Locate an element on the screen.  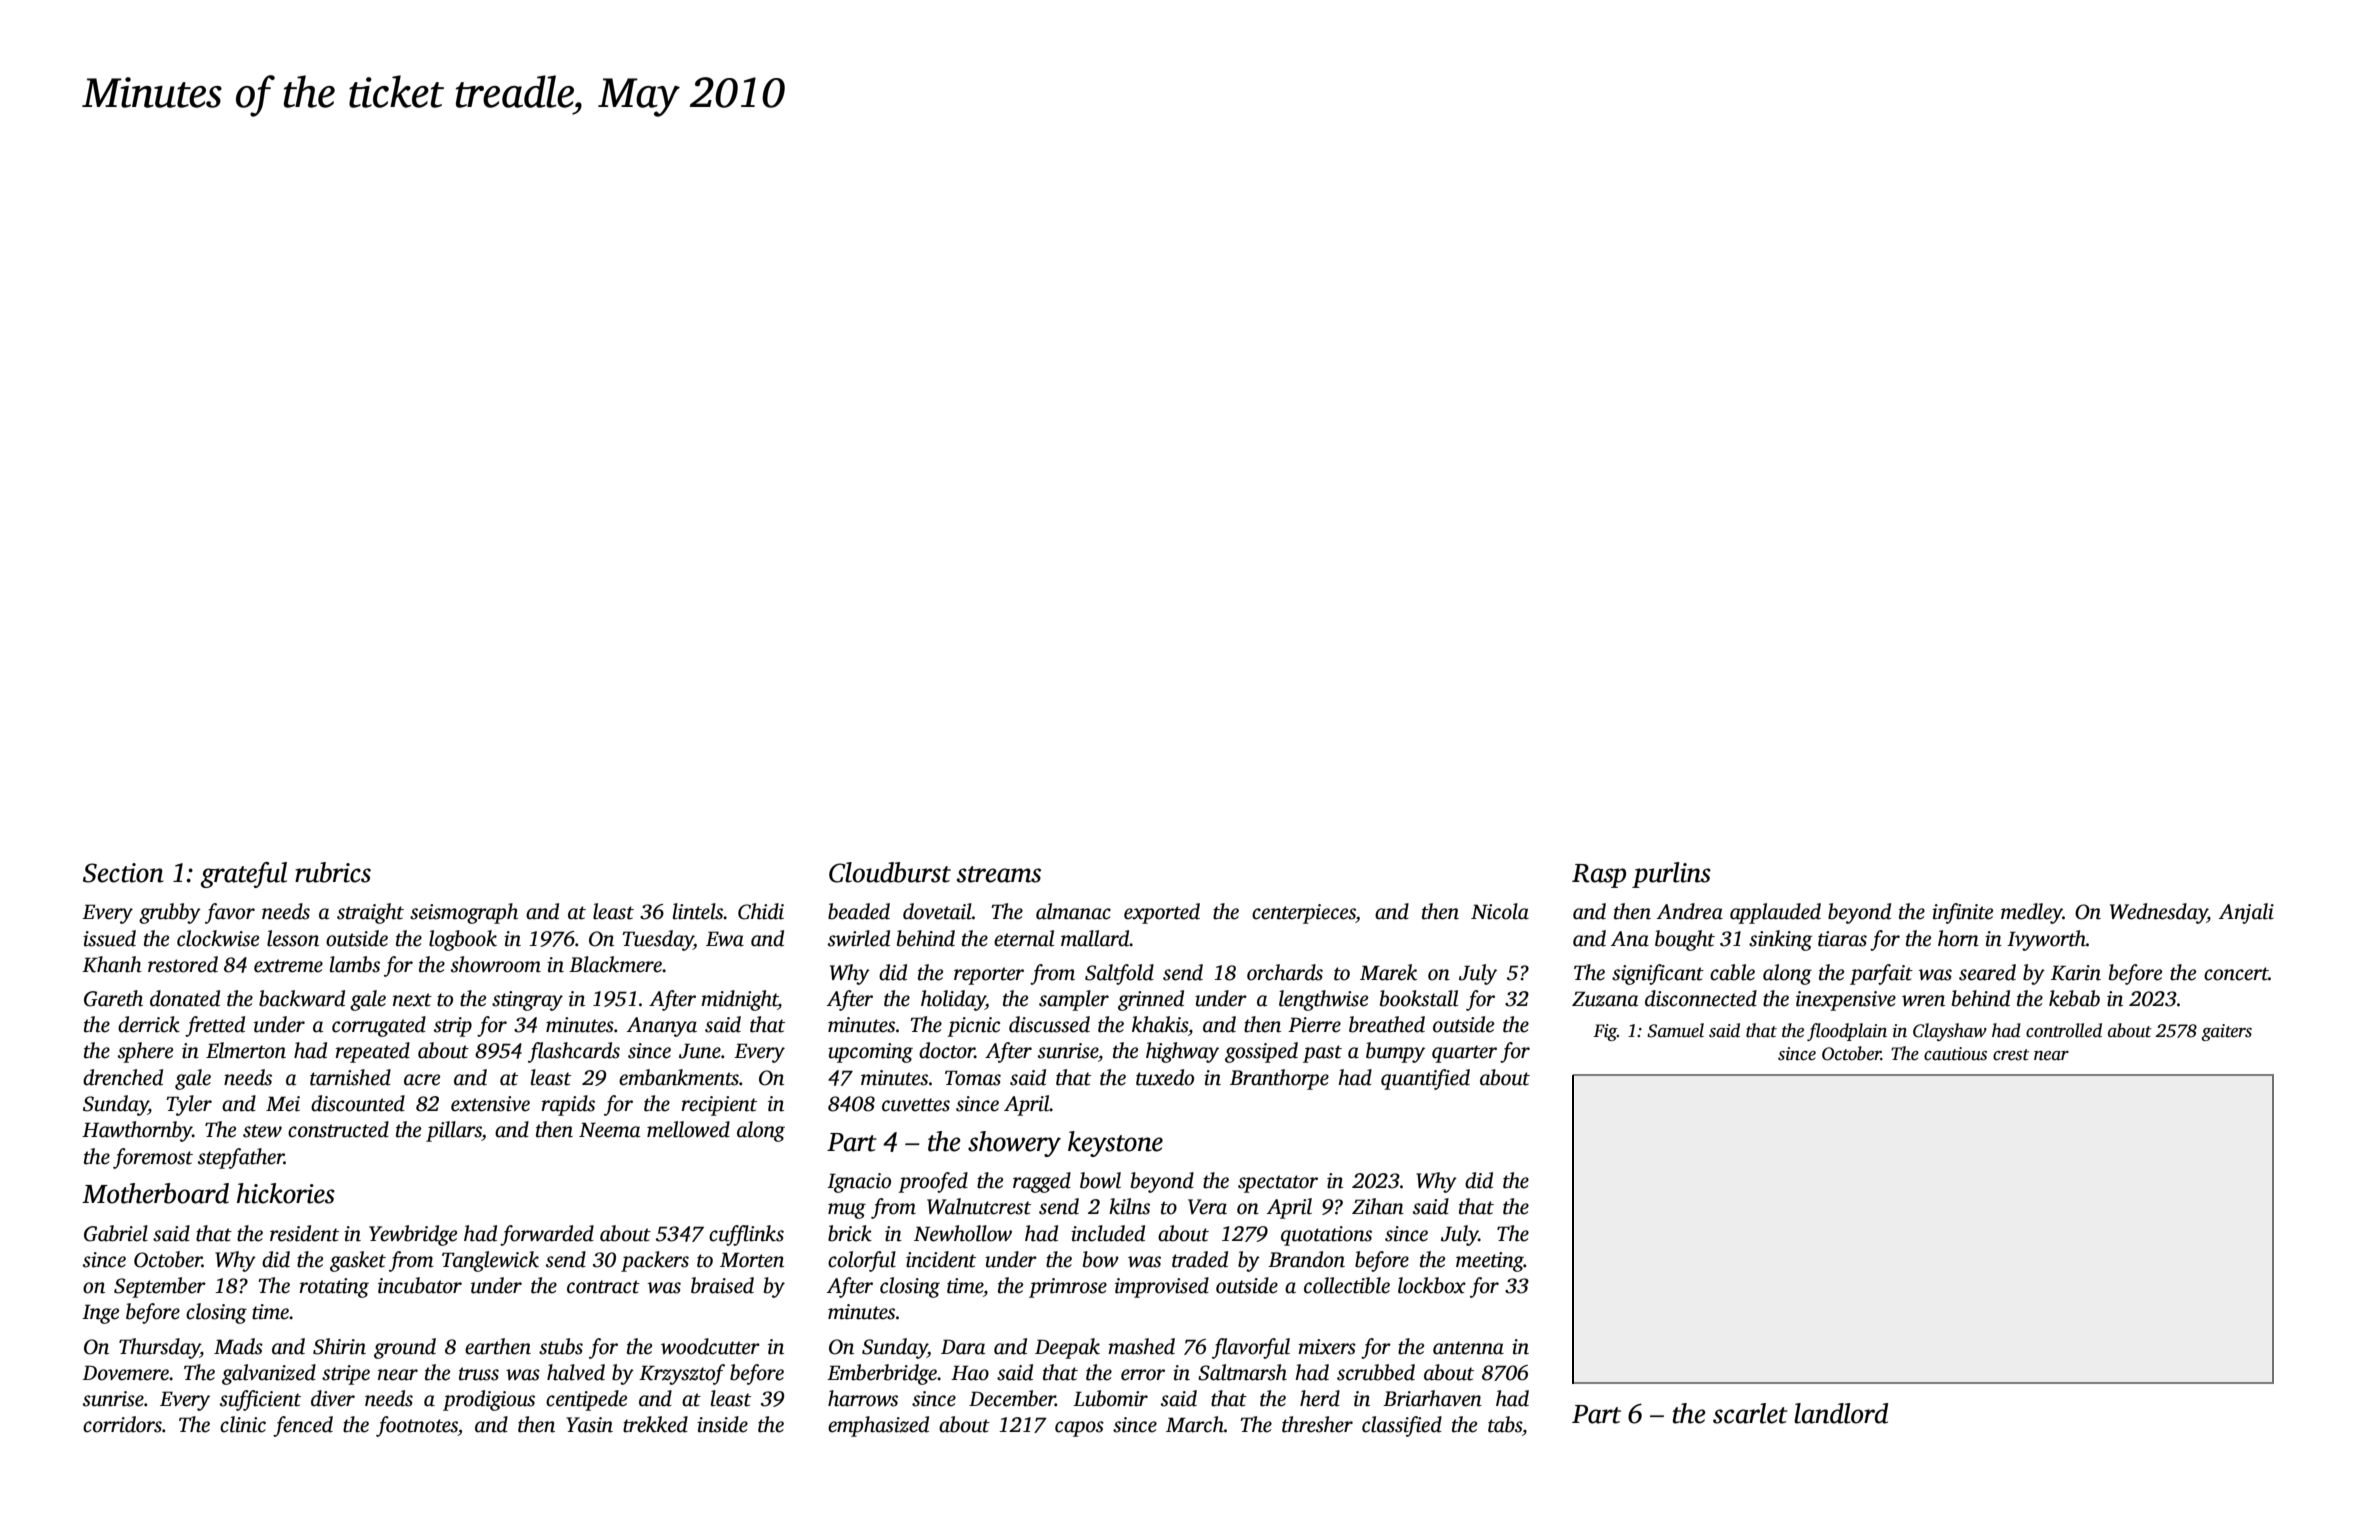
khakis is located at coordinates (1160, 1024).
